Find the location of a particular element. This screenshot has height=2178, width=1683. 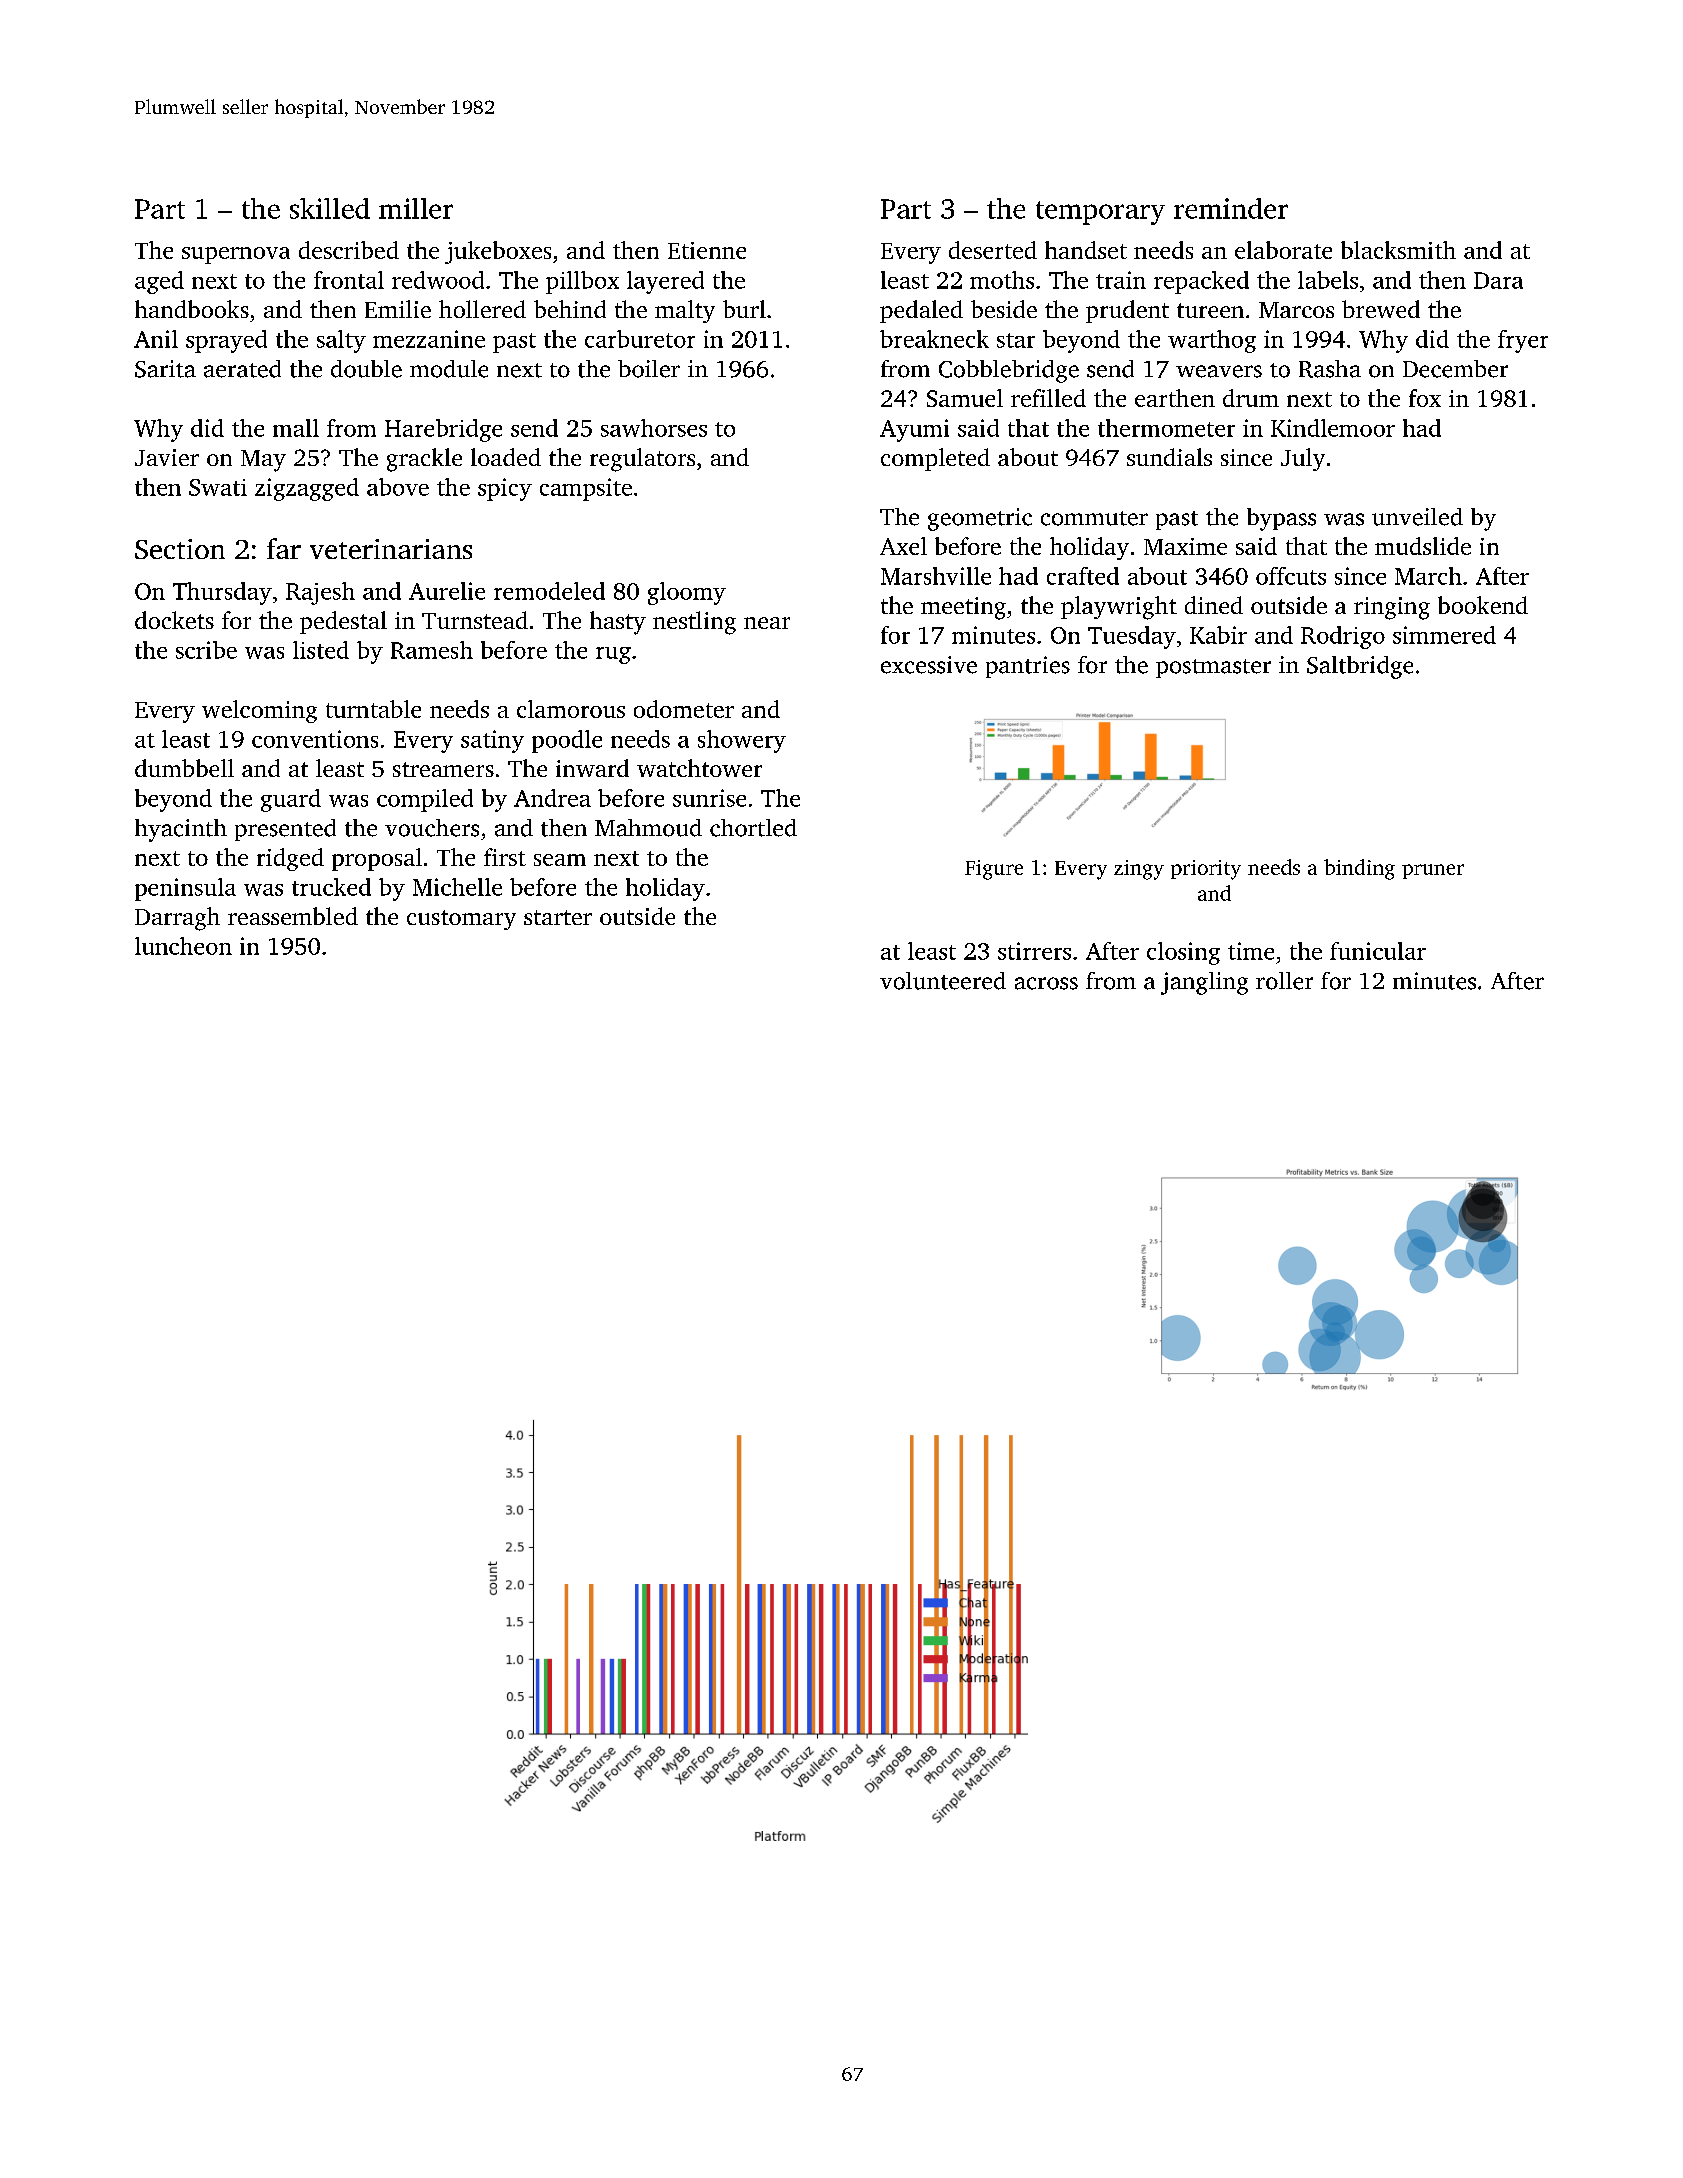

pantries is located at coordinates (1028, 667).
